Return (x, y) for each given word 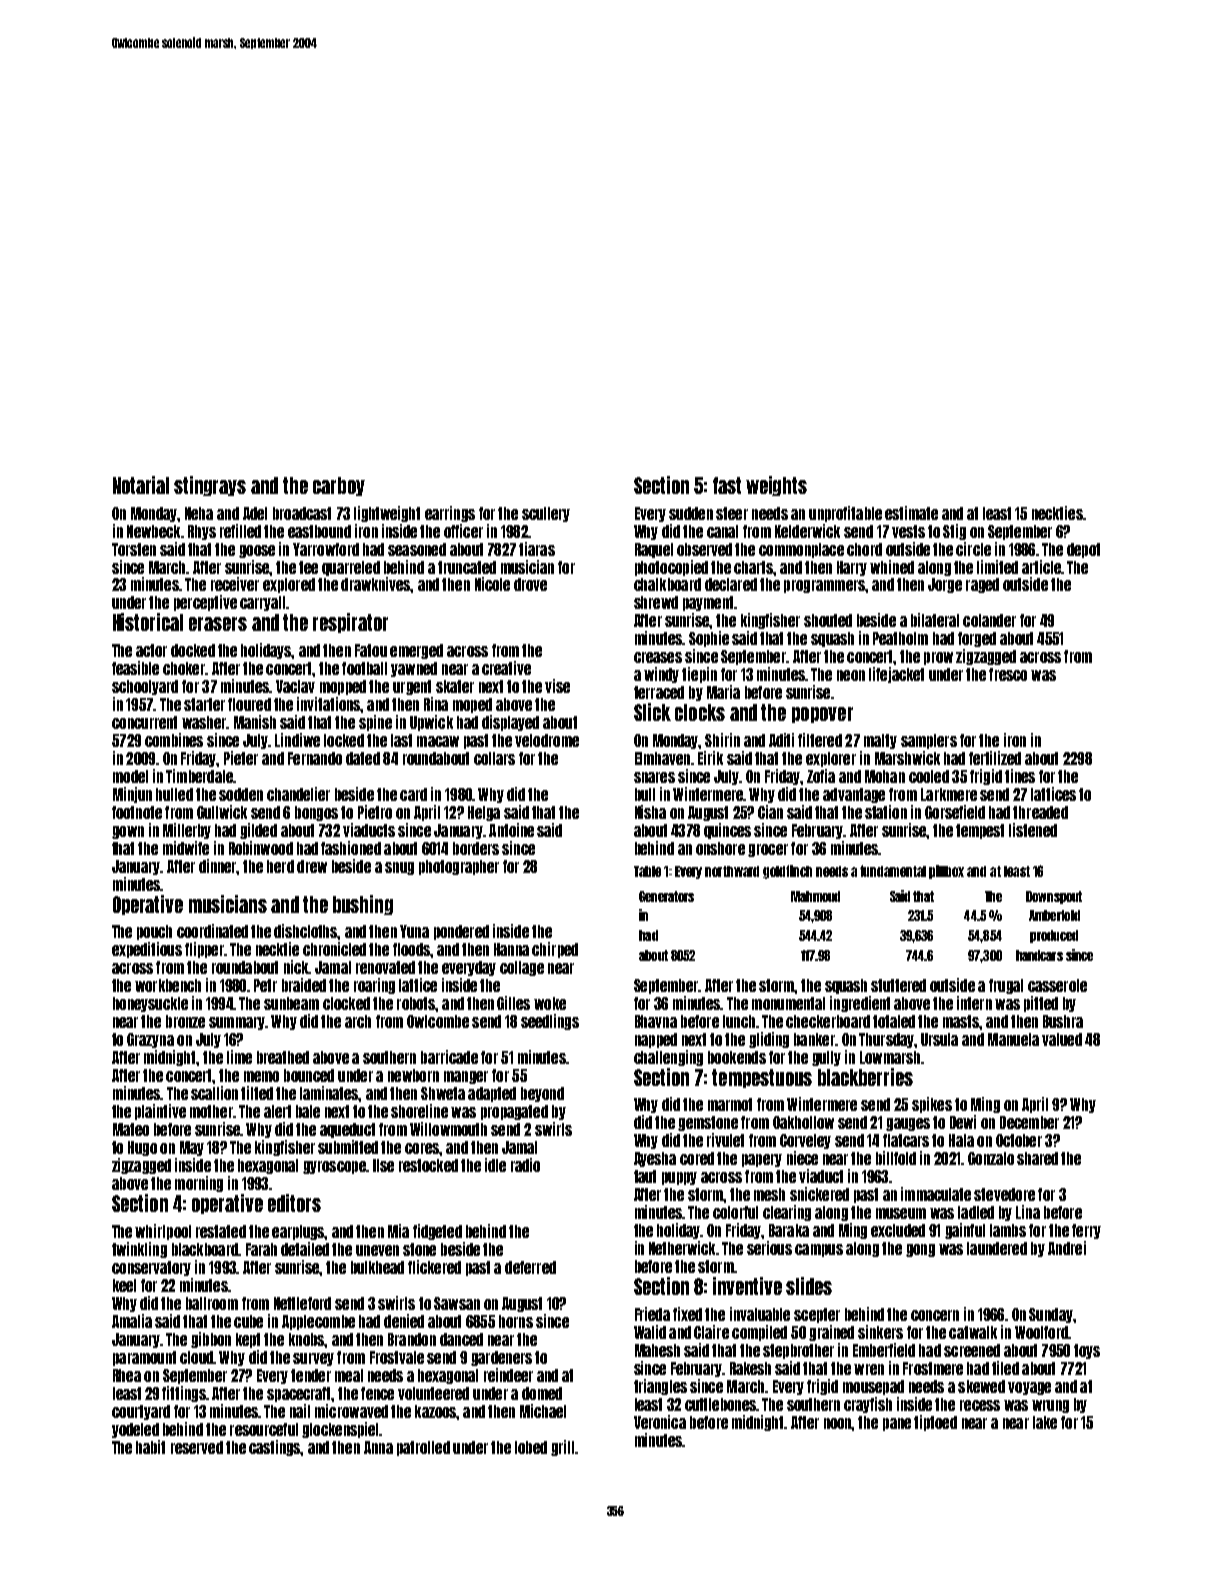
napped (656, 1040)
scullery (546, 514)
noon (838, 1423)
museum (901, 1213)
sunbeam (291, 1003)
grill (562, 1448)
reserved (197, 1447)
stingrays (210, 486)
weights (776, 486)
